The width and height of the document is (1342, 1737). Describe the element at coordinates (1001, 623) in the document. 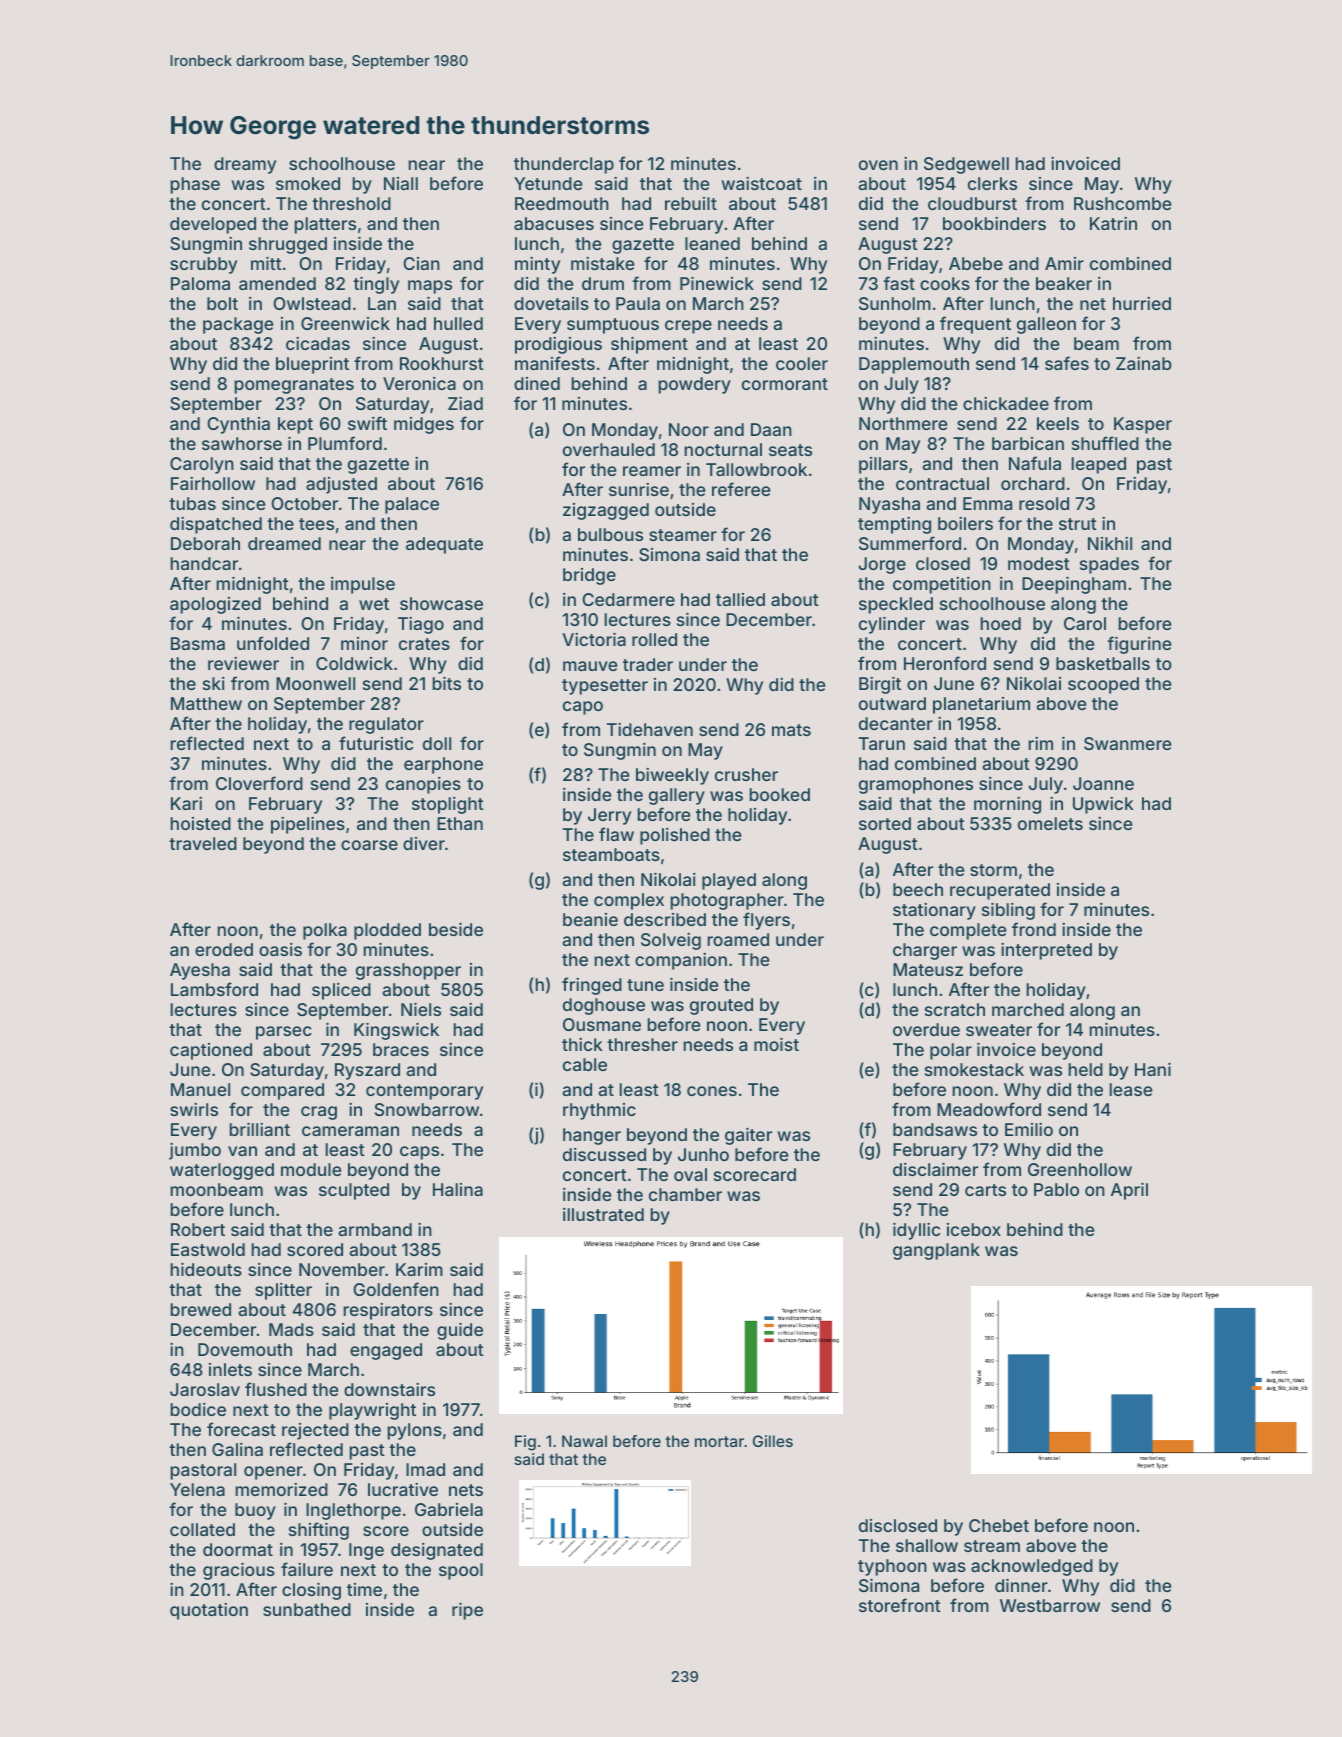

I see `hoed` at that location.
